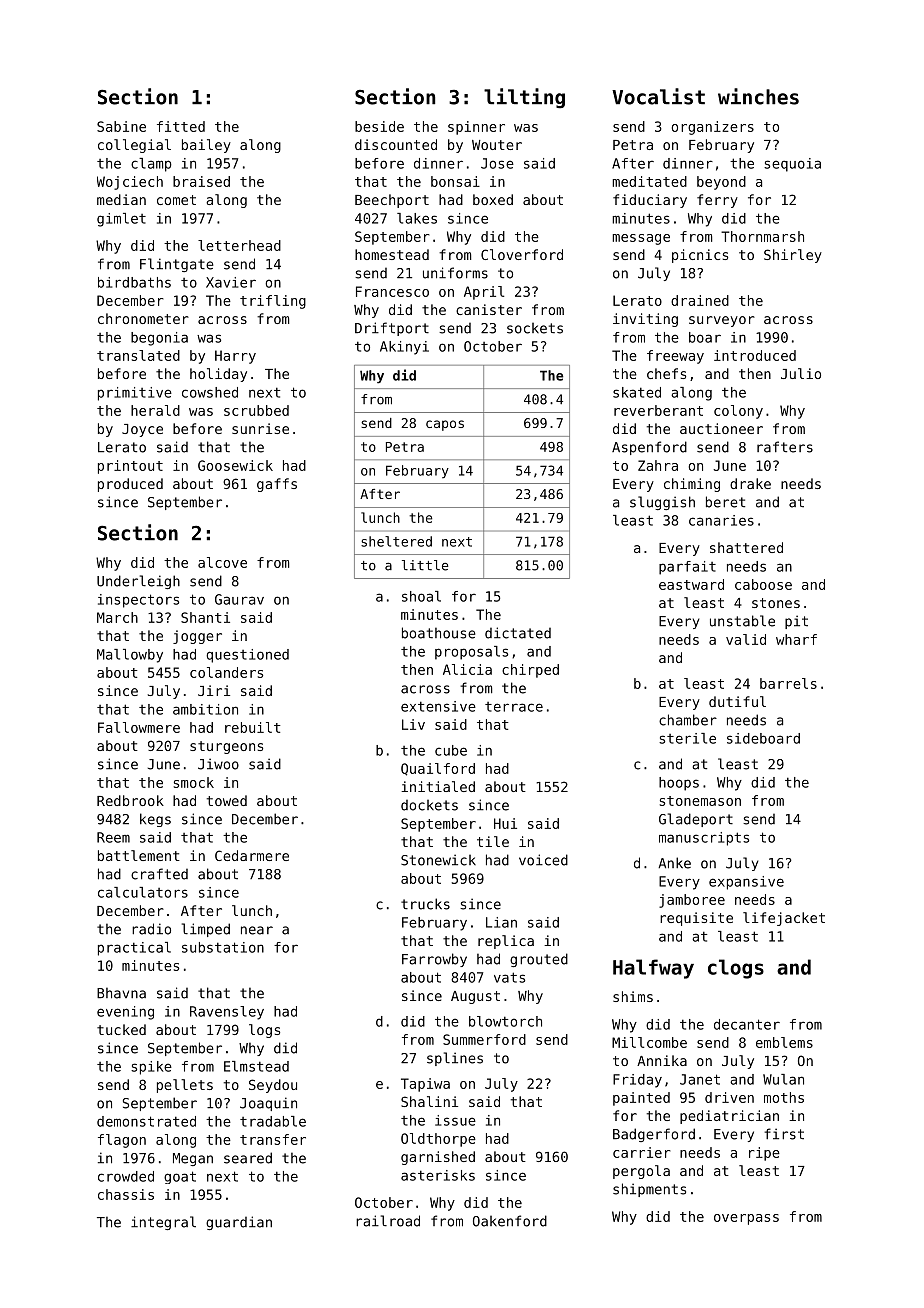 The height and width of the screenshot is (1308, 924). Describe the element at coordinates (429, 805) in the screenshot. I see `dockets` at that location.
